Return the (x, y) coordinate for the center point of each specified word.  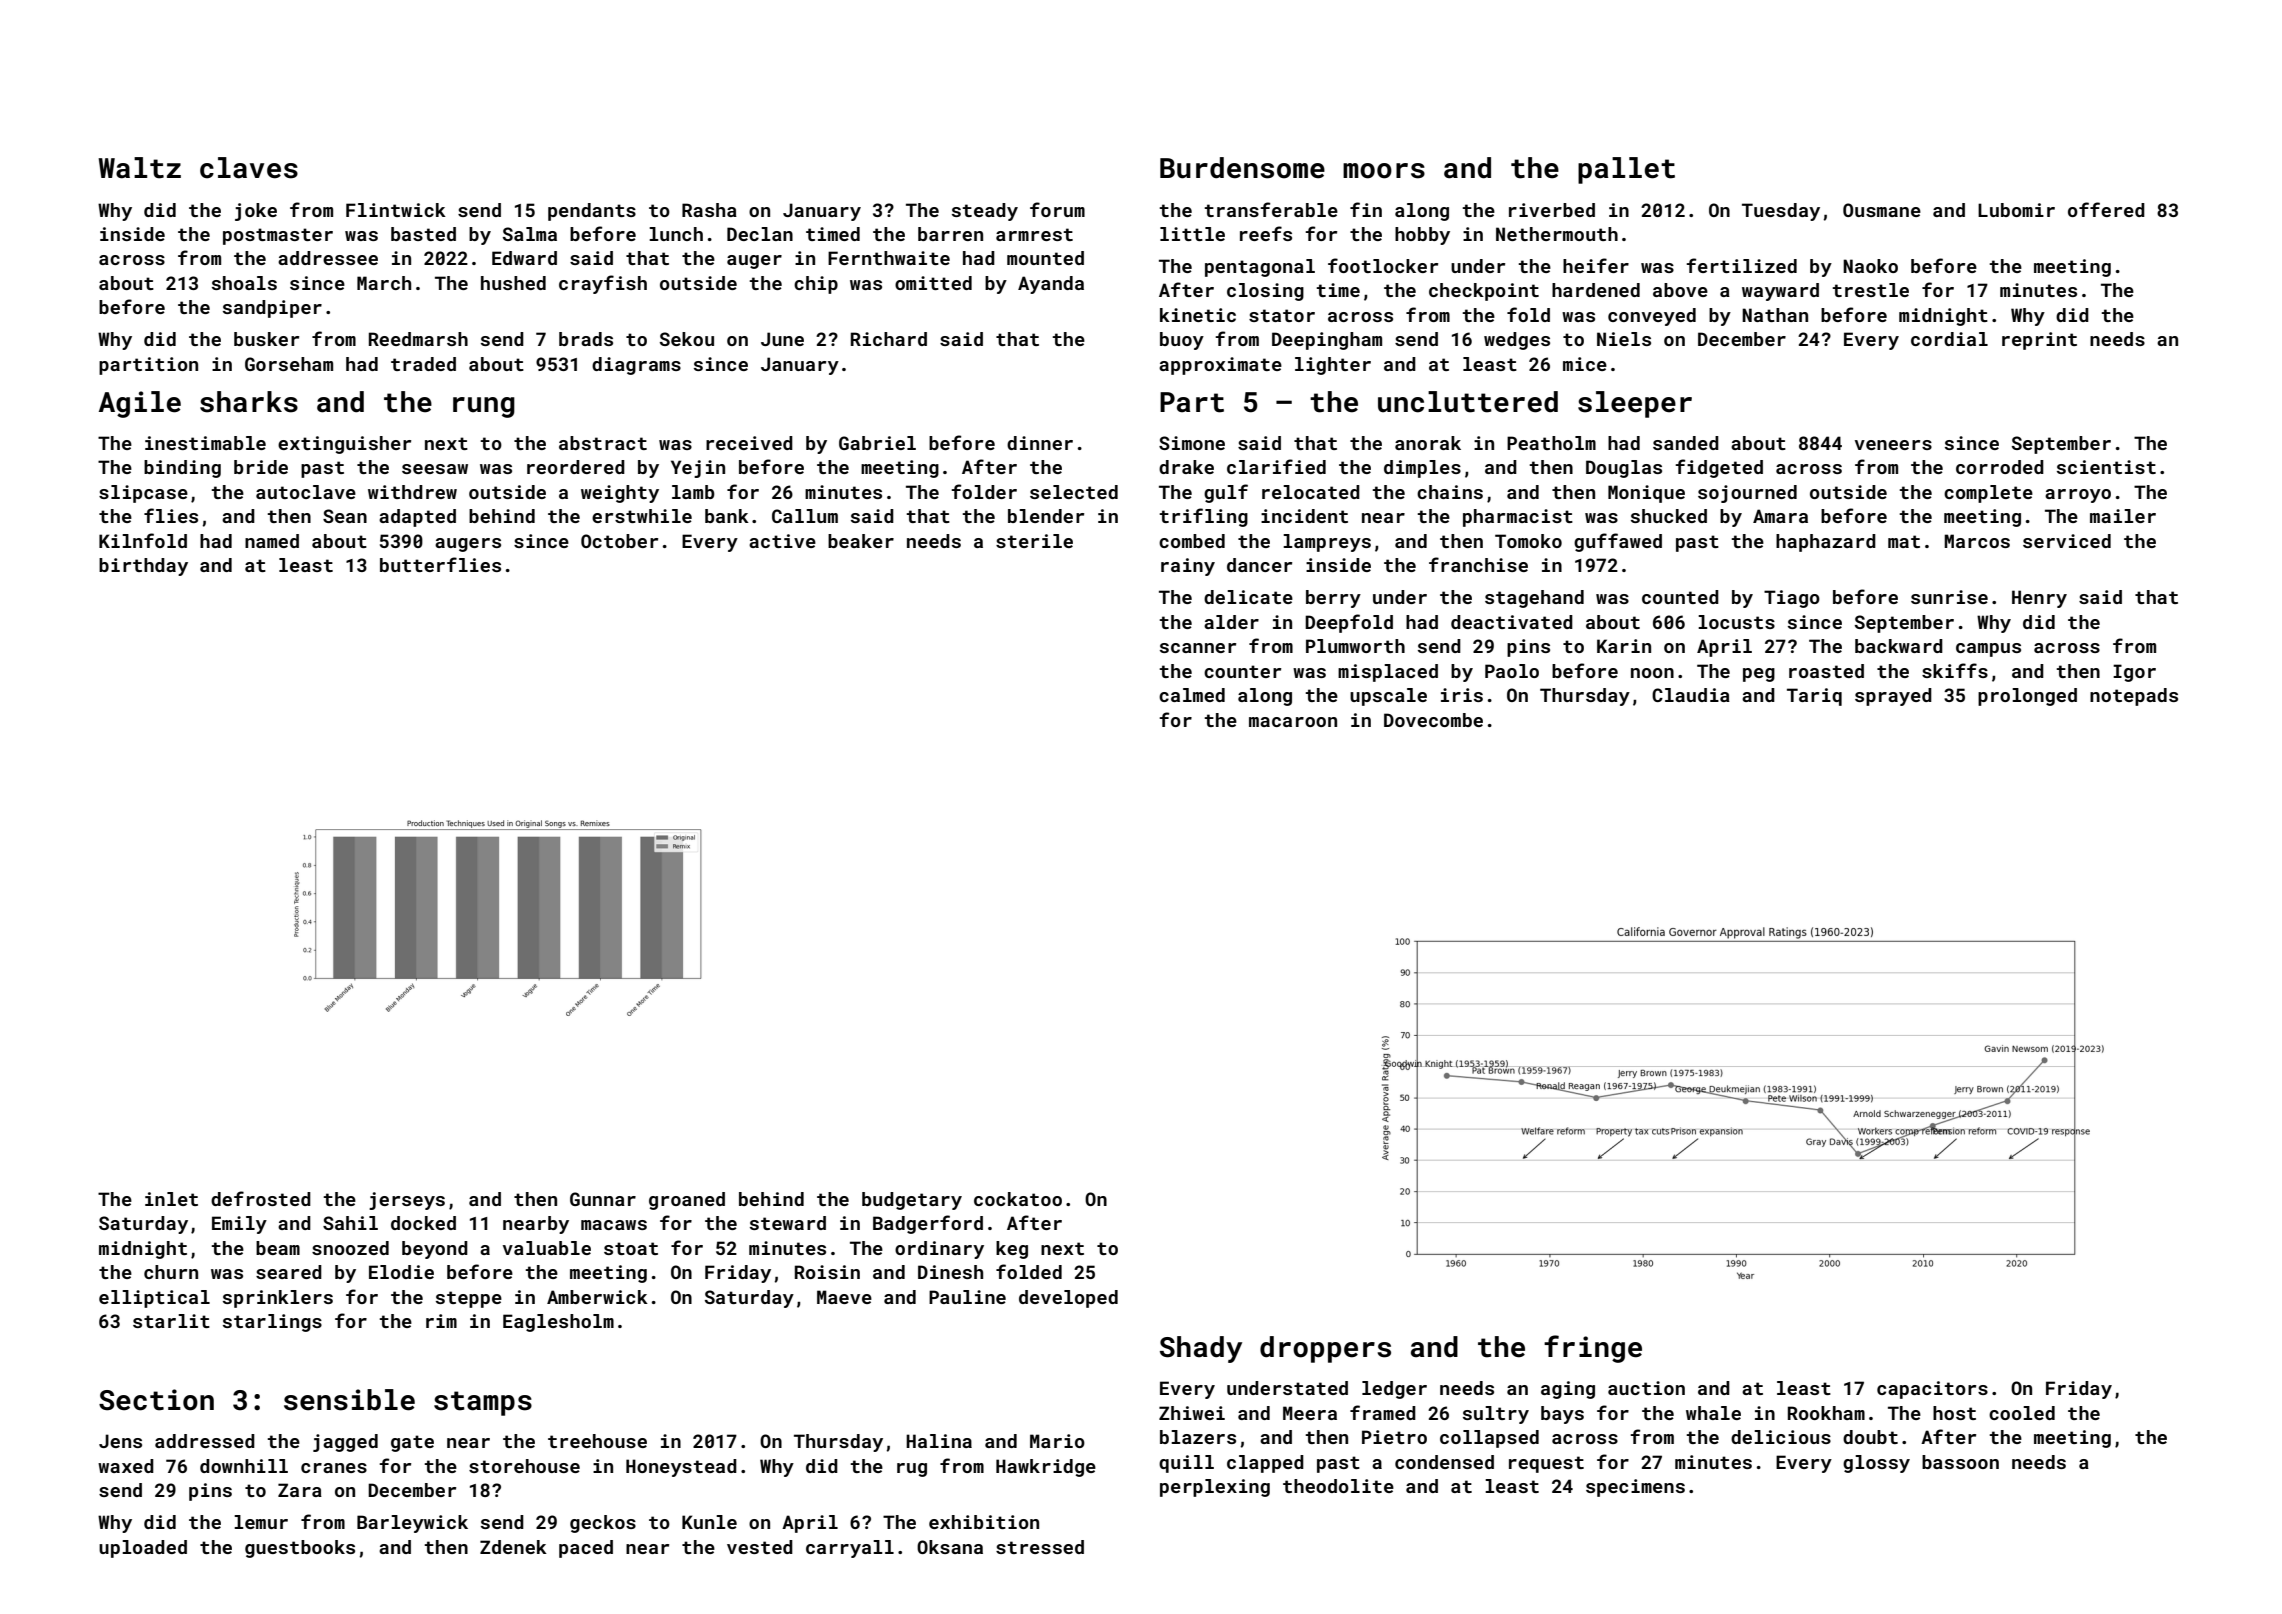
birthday (143, 567)
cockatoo (1018, 1199)
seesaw (435, 469)
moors (1384, 171)
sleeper (1635, 404)
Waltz (139, 168)
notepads (2134, 697)
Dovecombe (1433, 720)
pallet (1626, 170)
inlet (171, 1199)
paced (586, 1549)
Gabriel (877, 443)
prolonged (2027, 697)
